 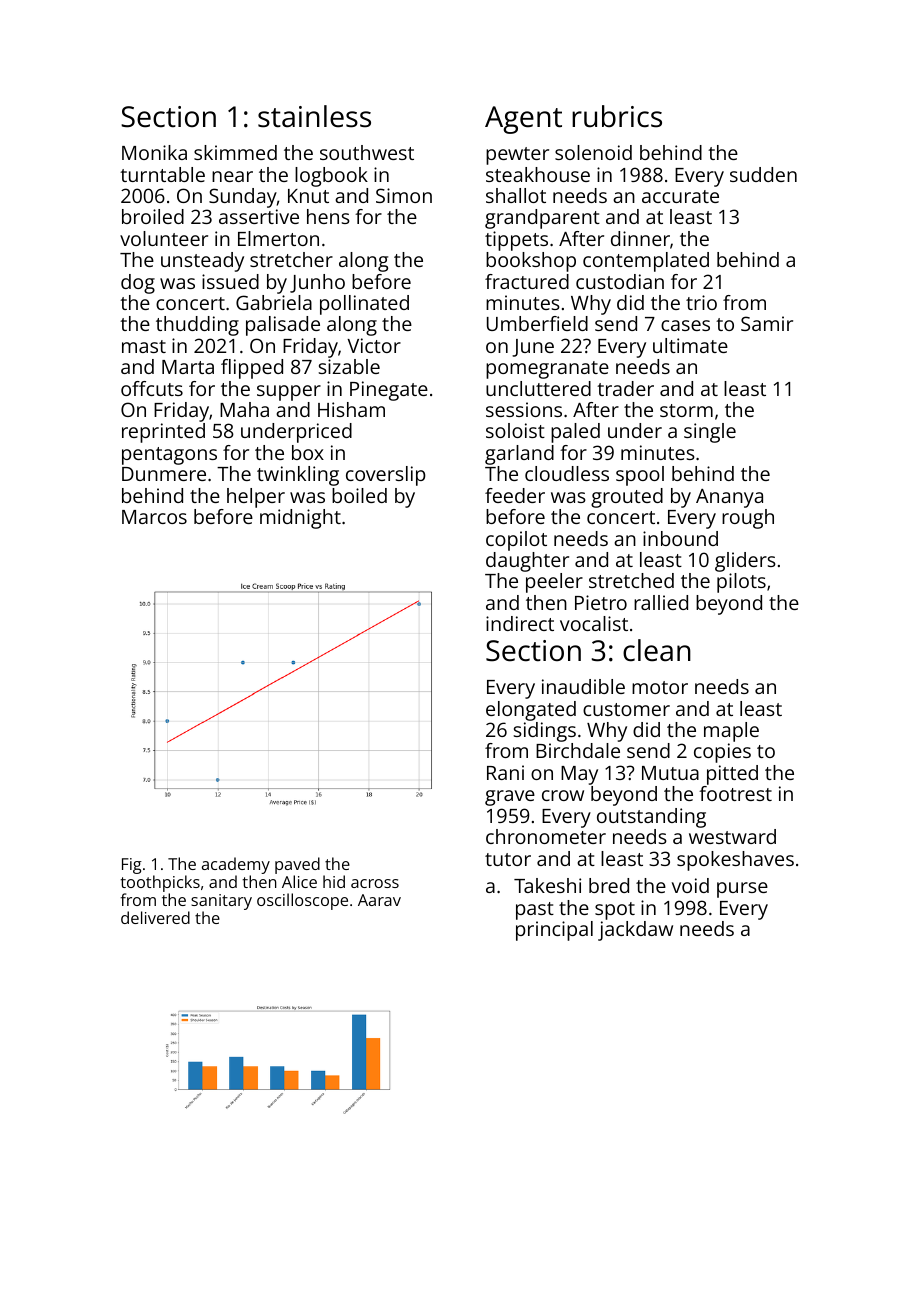 What do you see at coordinates (763, 174) in the screenshot?
I see `sudden` at bounding box center [763, 174].
